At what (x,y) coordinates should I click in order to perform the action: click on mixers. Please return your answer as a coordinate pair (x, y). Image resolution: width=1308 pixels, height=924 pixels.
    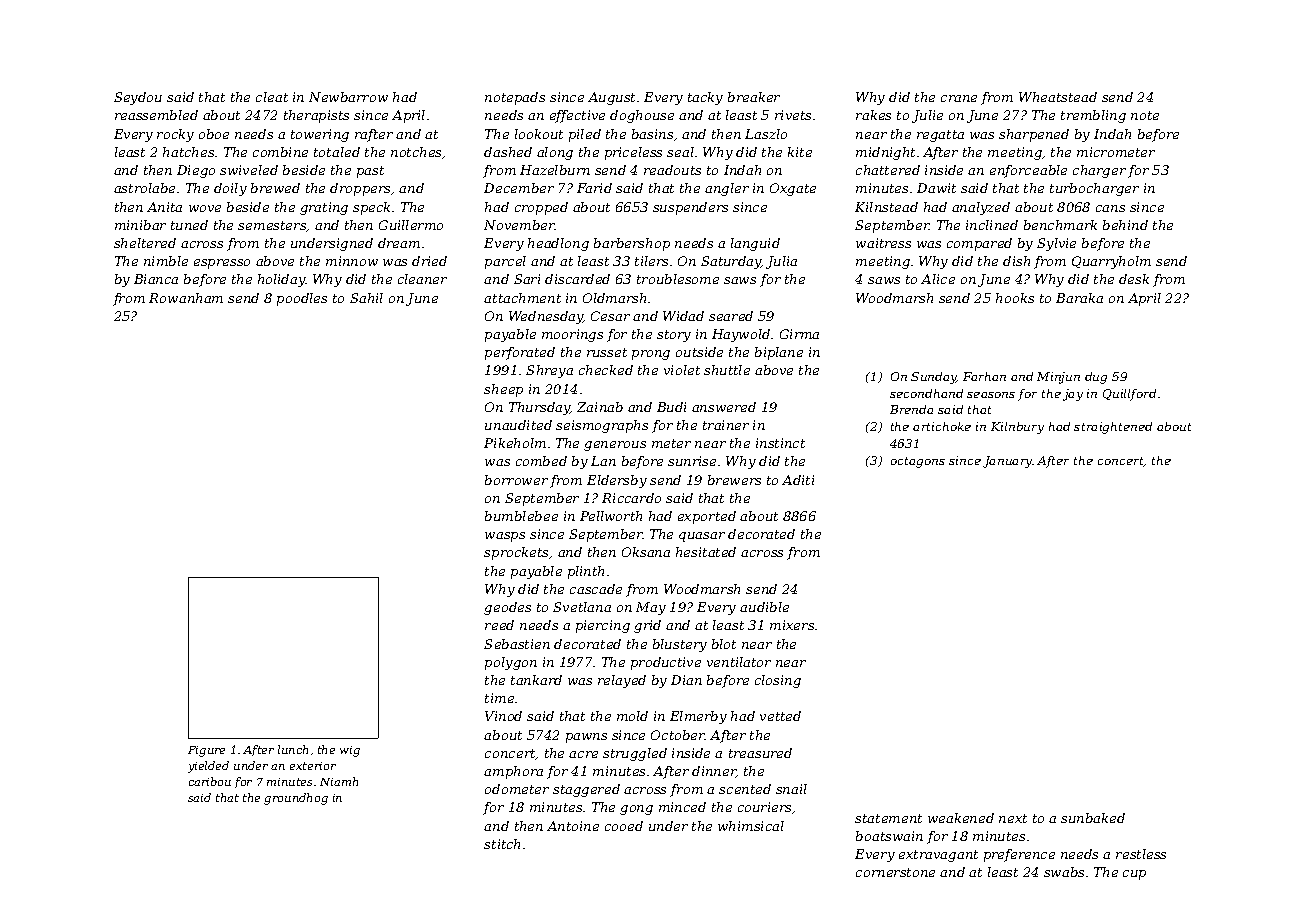
    Looking at the image, I should click on (792, 625).
